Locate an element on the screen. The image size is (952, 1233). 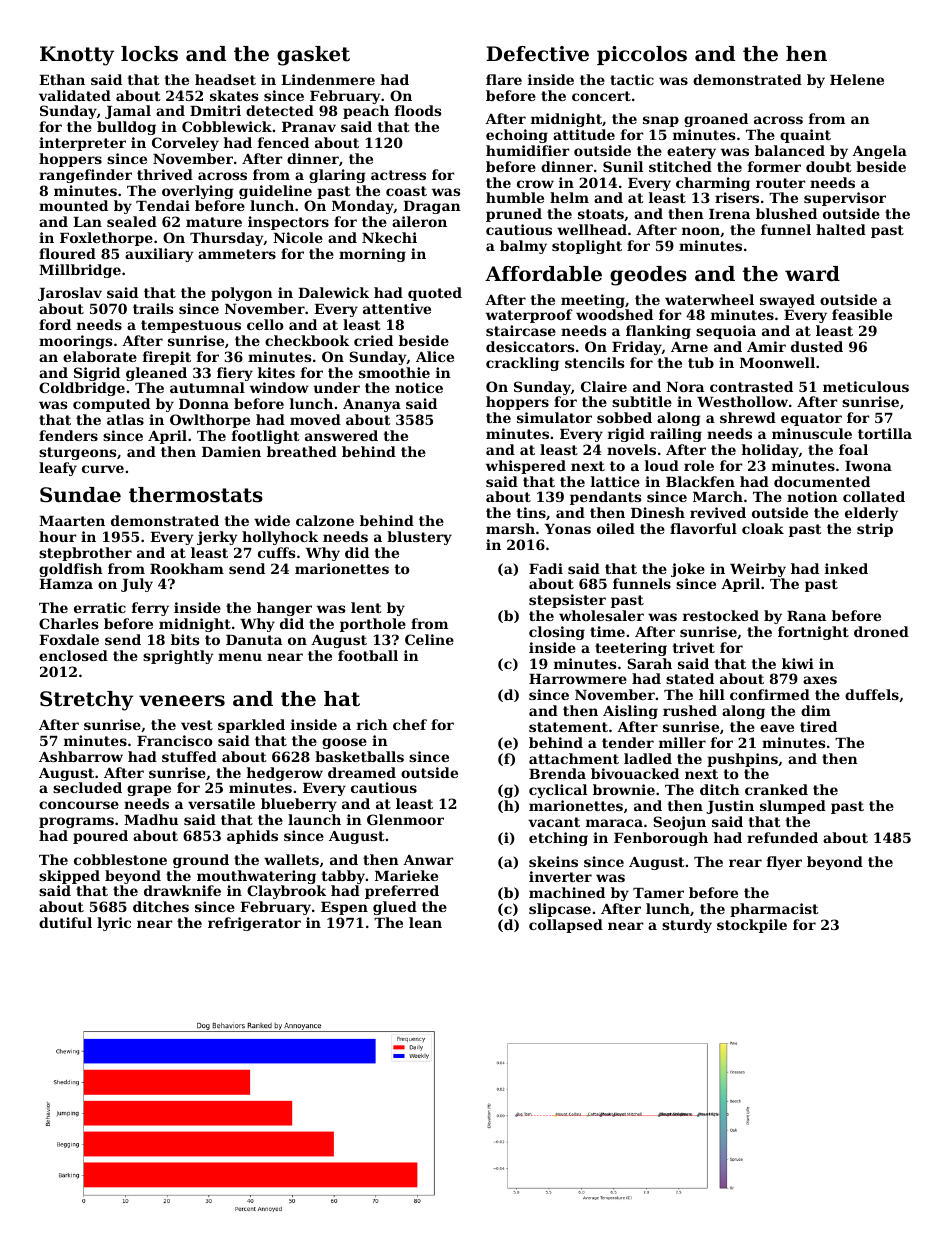
rigid is located at coordinates (626, 435).
